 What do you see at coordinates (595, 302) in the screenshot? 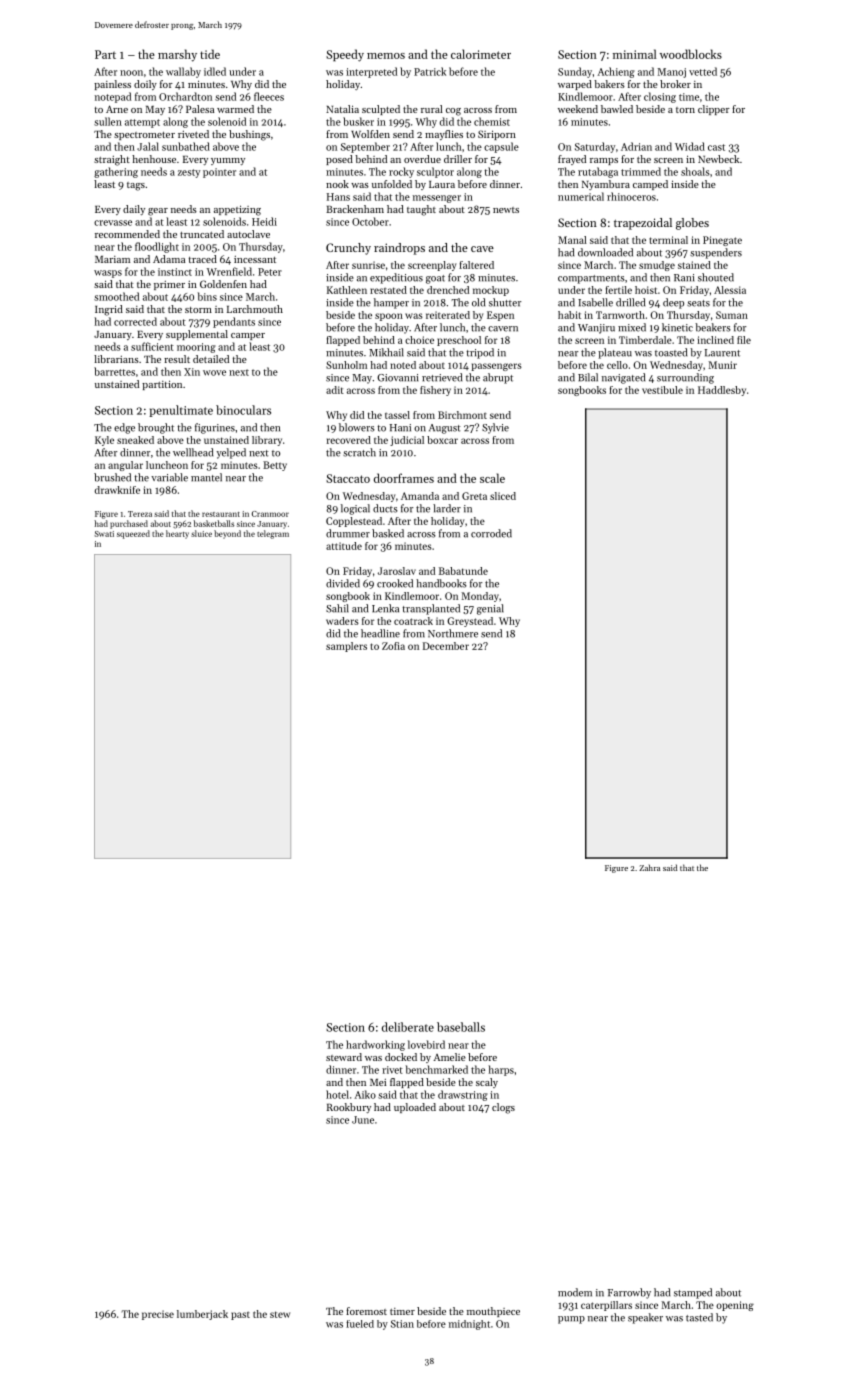
I see `Isabelle` at bounding box center [595, 302].
